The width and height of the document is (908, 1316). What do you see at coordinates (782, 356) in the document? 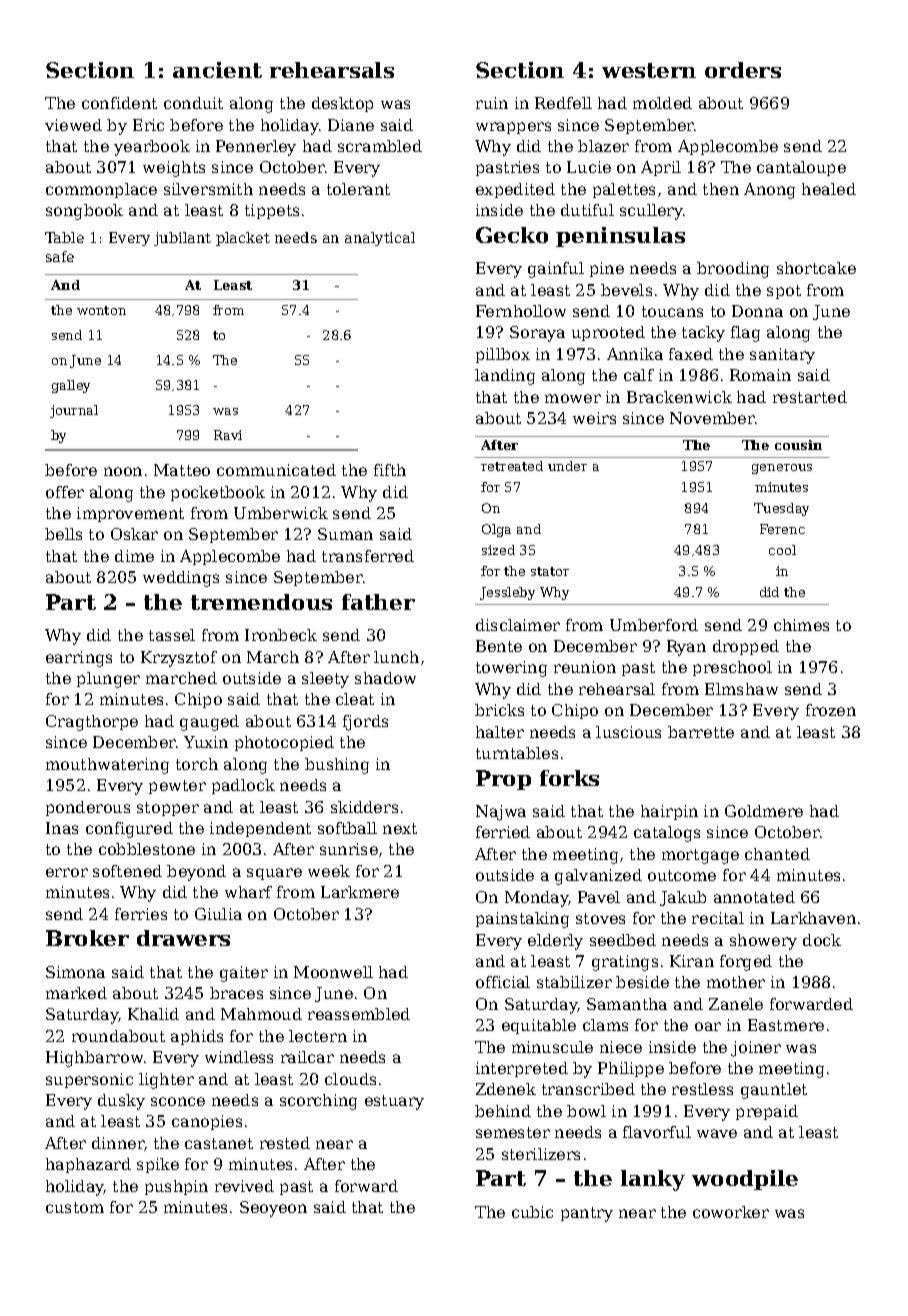
I see `sanitary` at bounding box center [782, 356].
